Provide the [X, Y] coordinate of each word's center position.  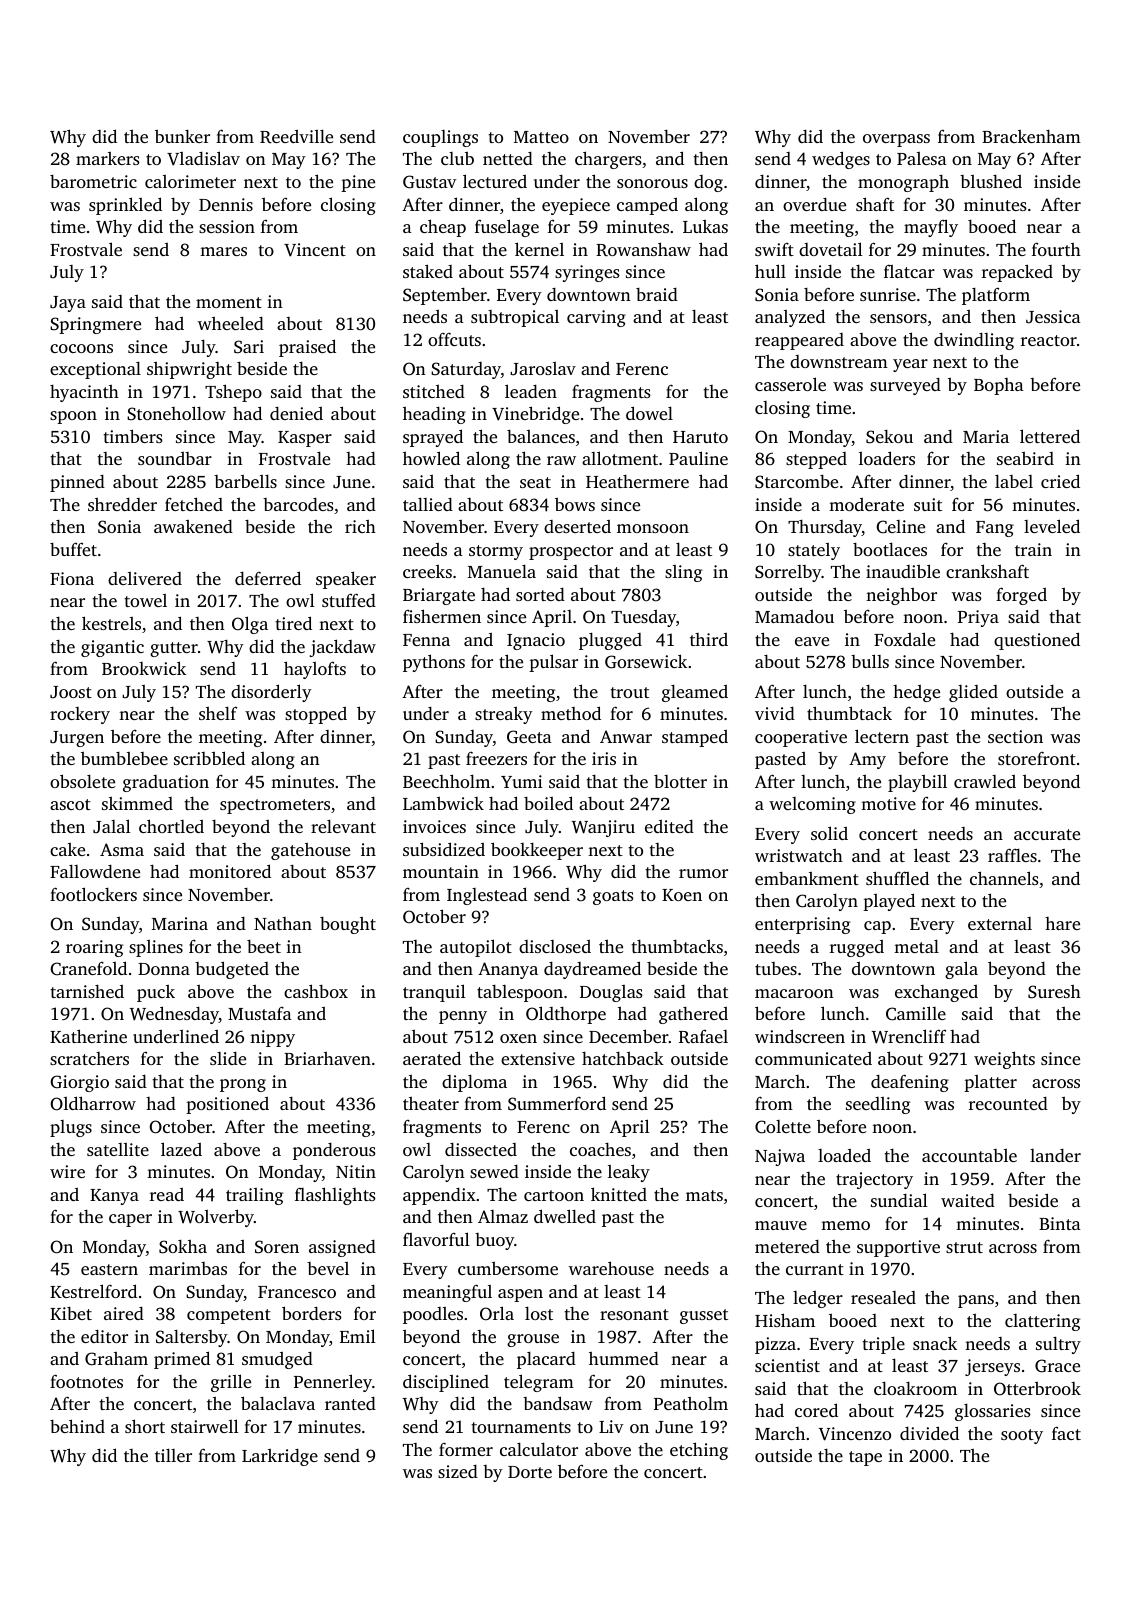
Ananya [508, 970]
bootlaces [890, 549]
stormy [496, 552]
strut [964, 1247]
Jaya [68, 304]
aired [124, 1313]
